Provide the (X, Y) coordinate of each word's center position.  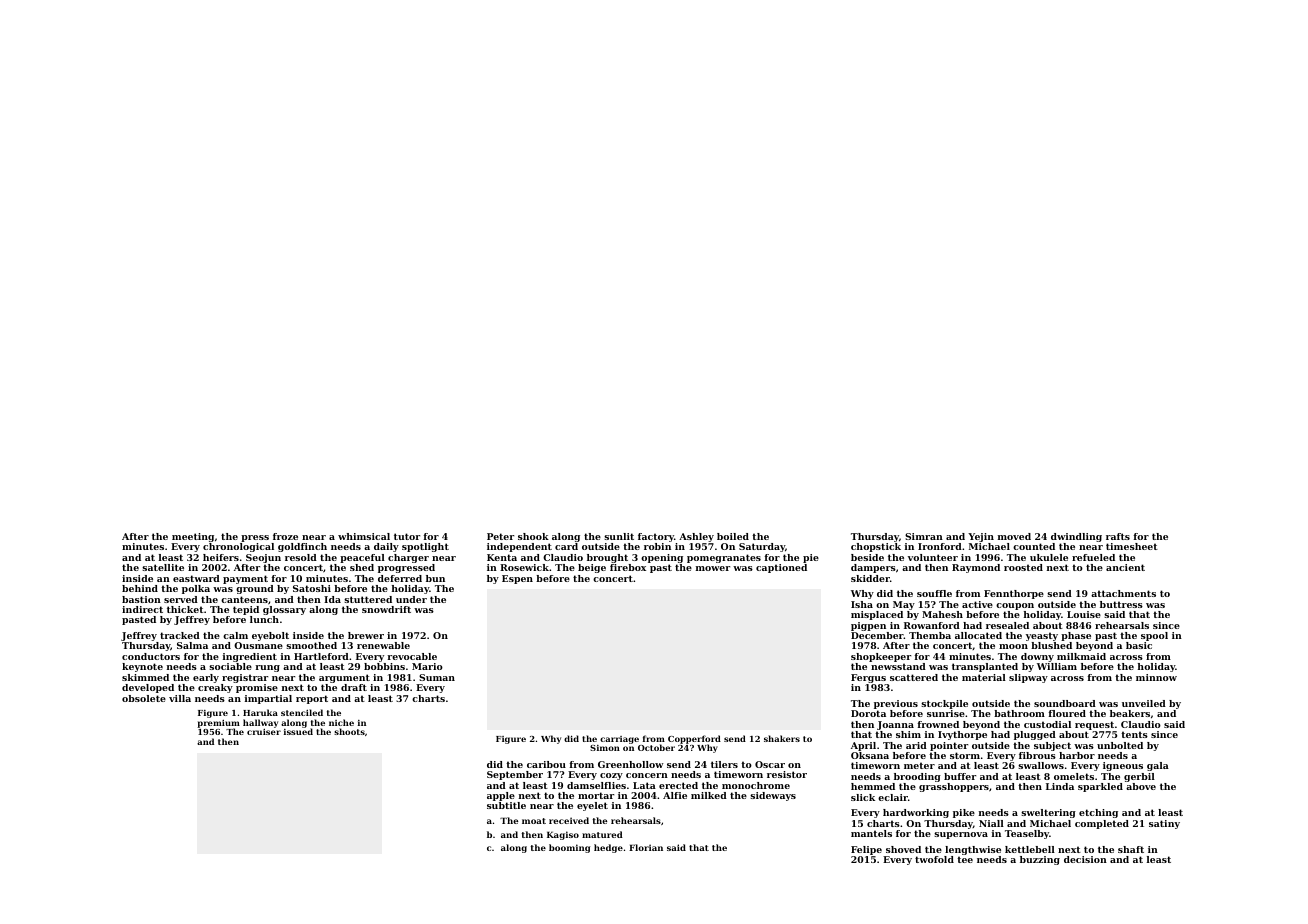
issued (298, 732)
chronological (238, 547)
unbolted (1120, 745)
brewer (366, 635)
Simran (924, 536)
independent (519, 547)
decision (1085, 859)
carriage (619, 740)
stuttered (368, 599)
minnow (1156, 677)
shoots (349, 731)
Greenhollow (630, 764)
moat (534, 821)
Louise (1084, 614)
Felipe (866, 850)
